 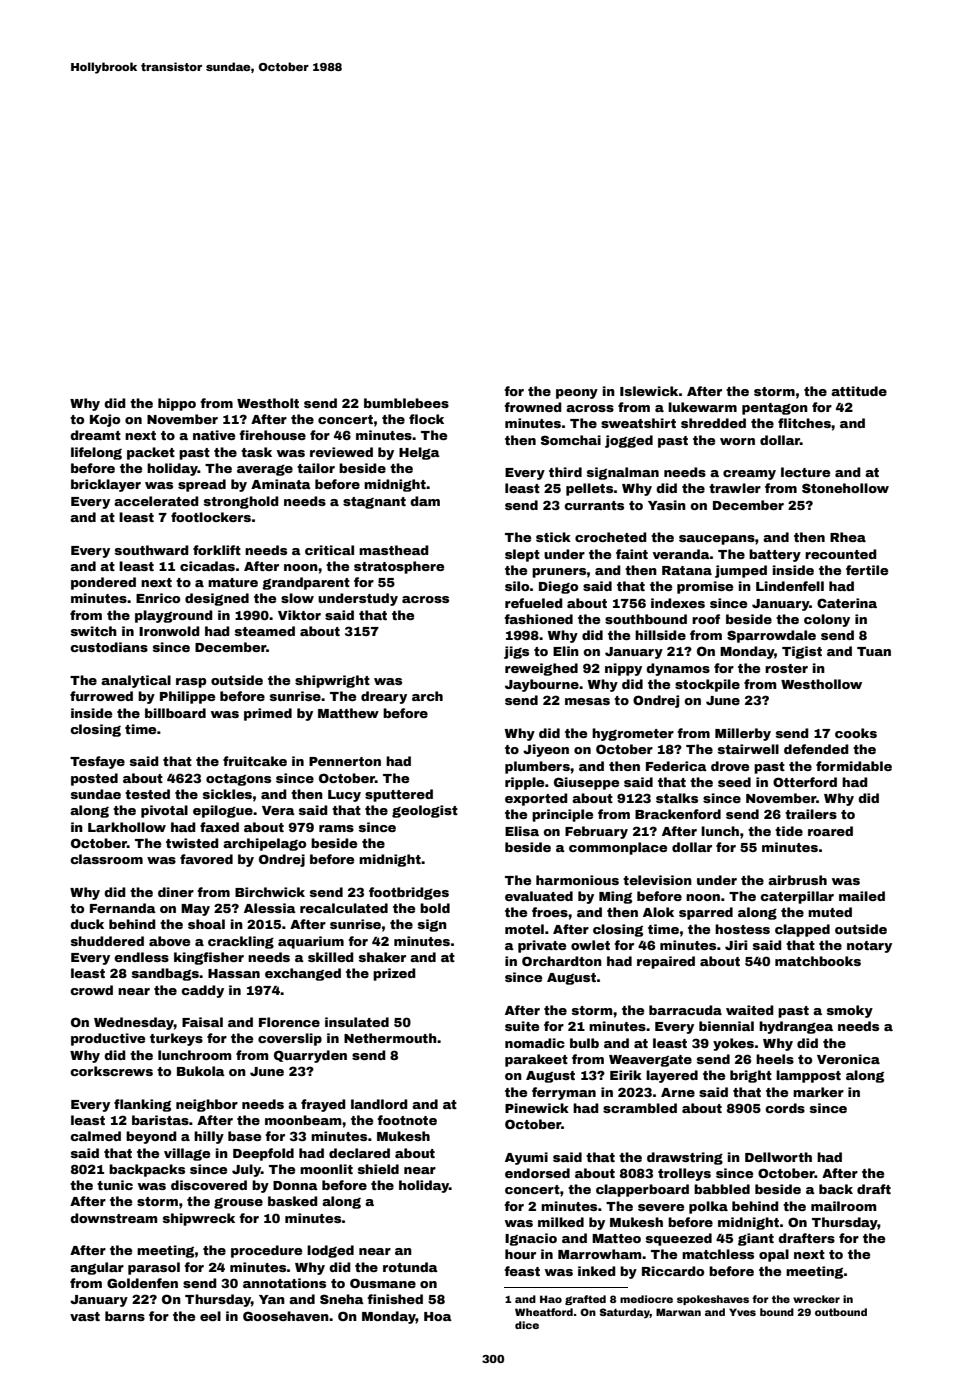 What do you see at coordinates (419, 453) in the page?
I see `Helga` at bounding box center [419, 453].
